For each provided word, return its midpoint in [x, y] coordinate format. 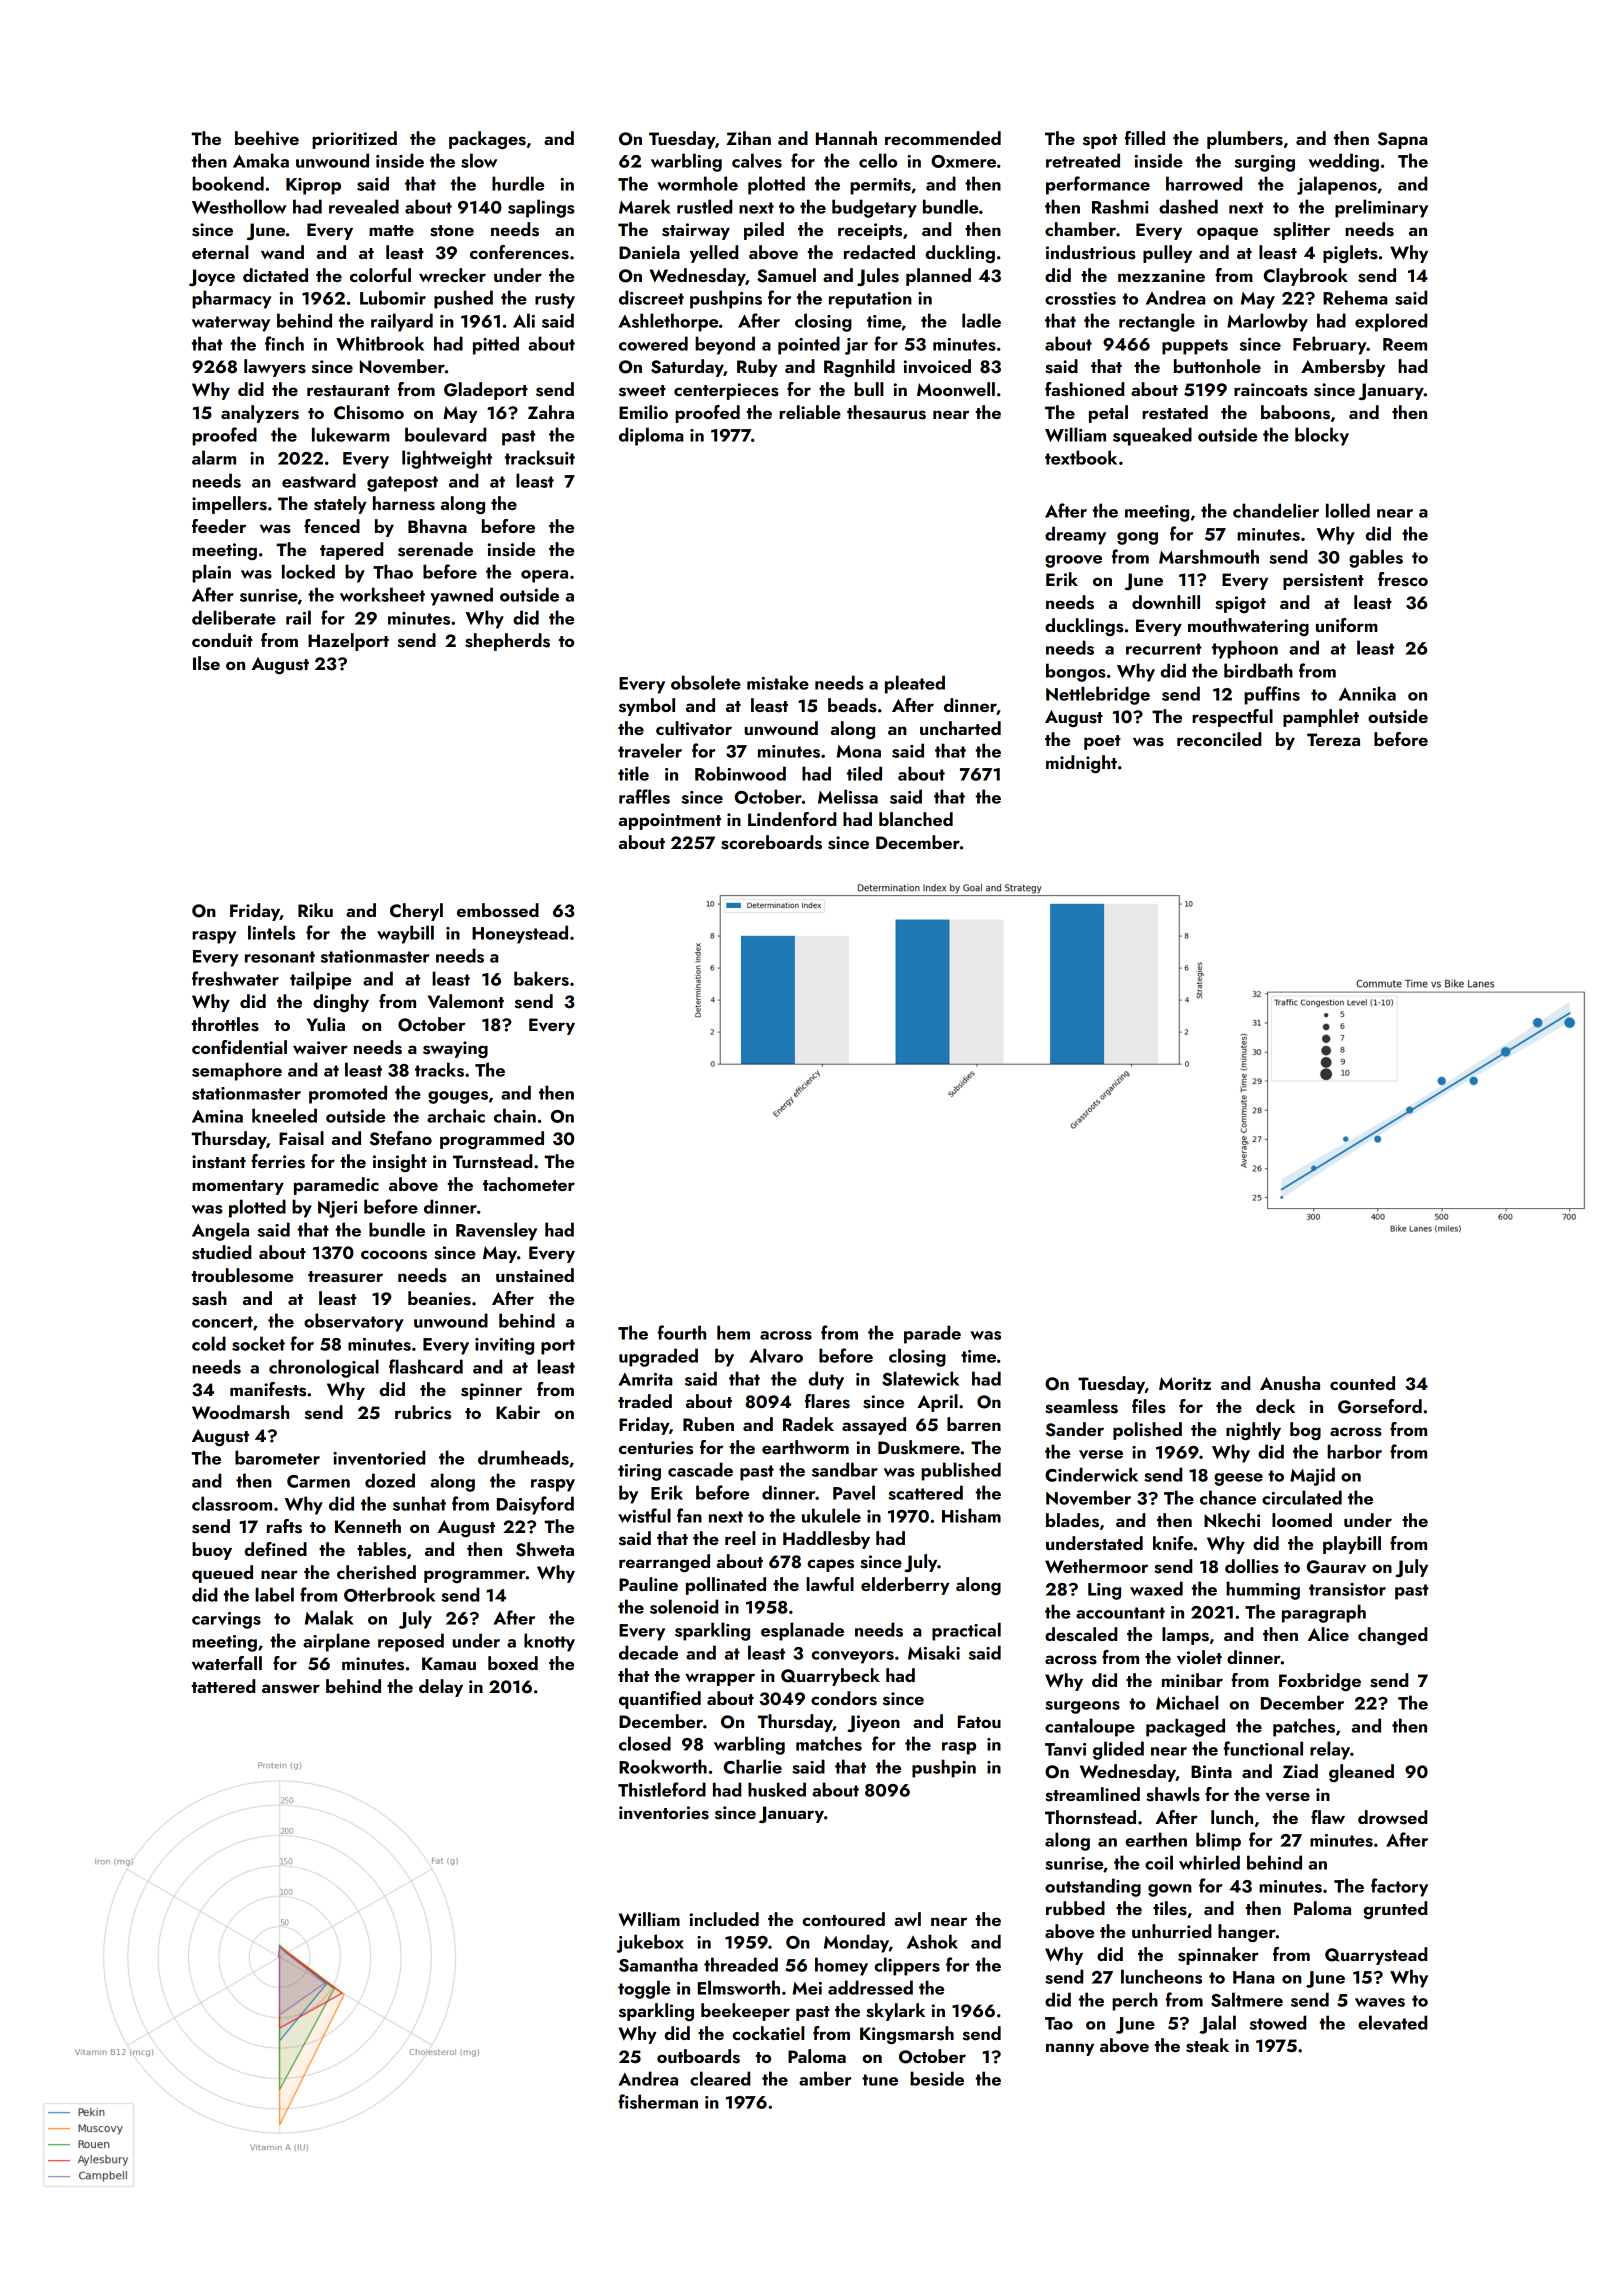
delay [441, 1688]
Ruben [708, 1424]
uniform [1347, 625]
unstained [535, 1275]
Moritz [1185, 1383]
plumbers [1245, 140]
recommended [943, 138]
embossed [498, 910]
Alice [1328, 1634]
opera [544, 576]
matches [829, 1743]
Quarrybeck [830, 1677]
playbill [1352, 1545]
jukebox [650, 1943]
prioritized [354, 140]
